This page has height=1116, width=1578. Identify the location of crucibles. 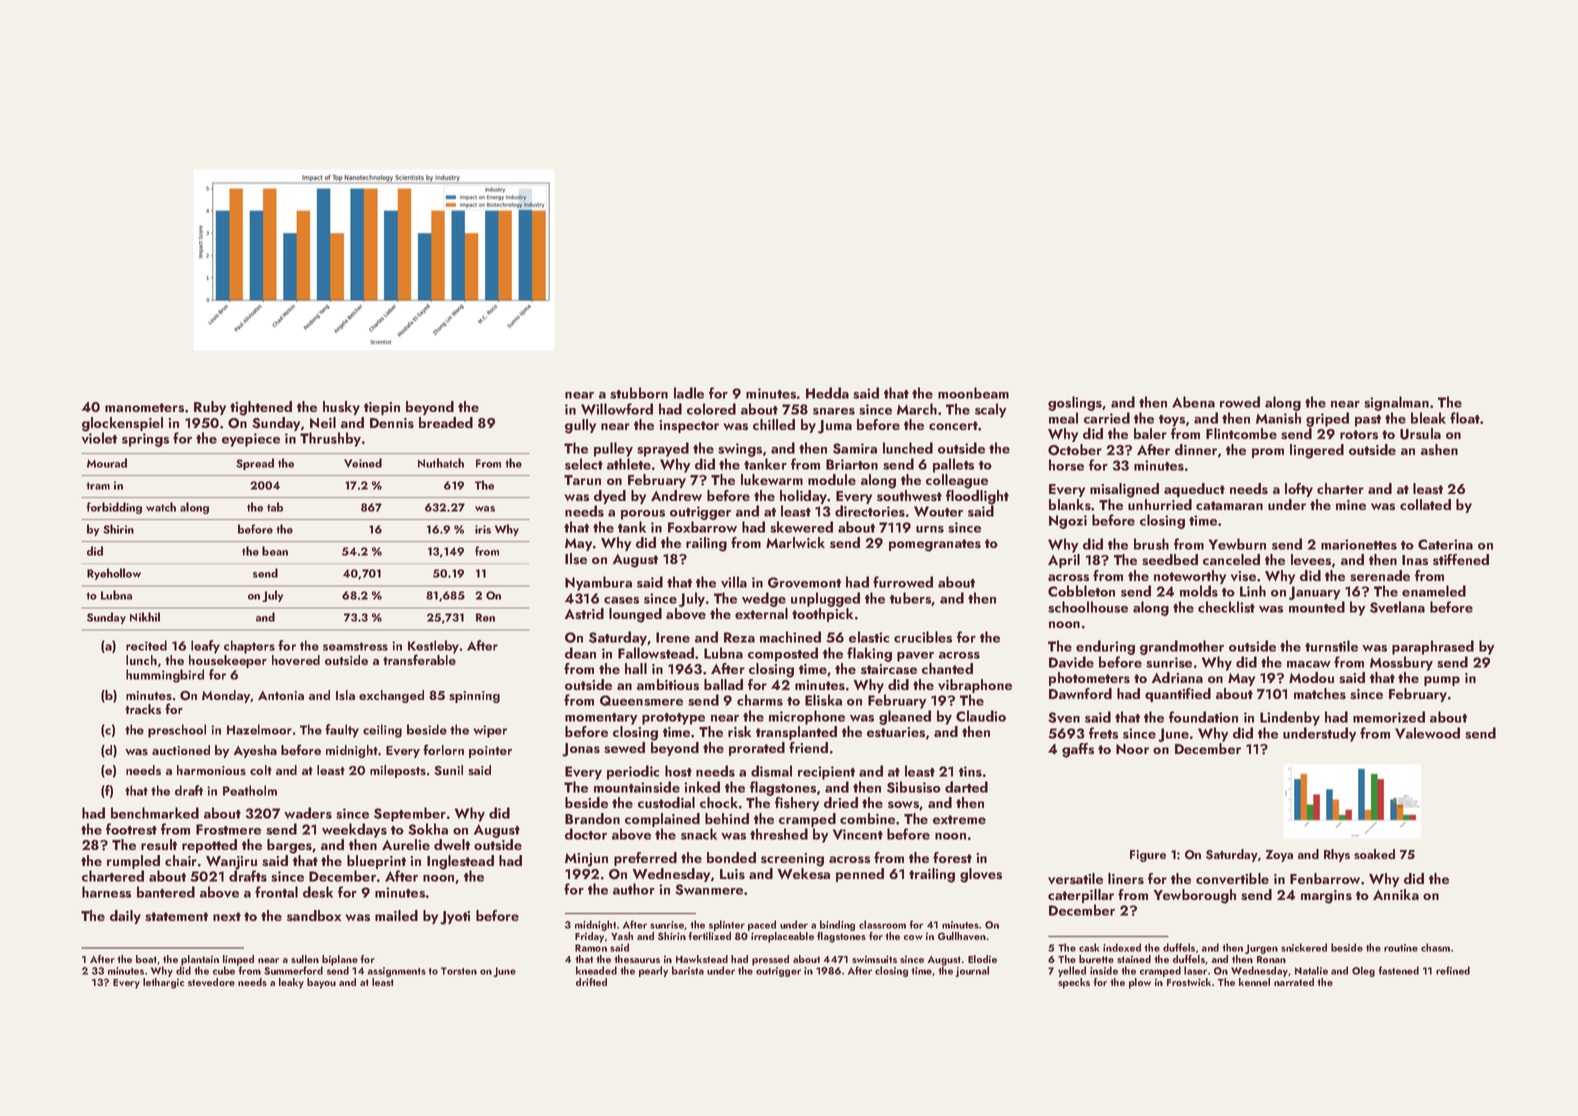
(923, 637).
